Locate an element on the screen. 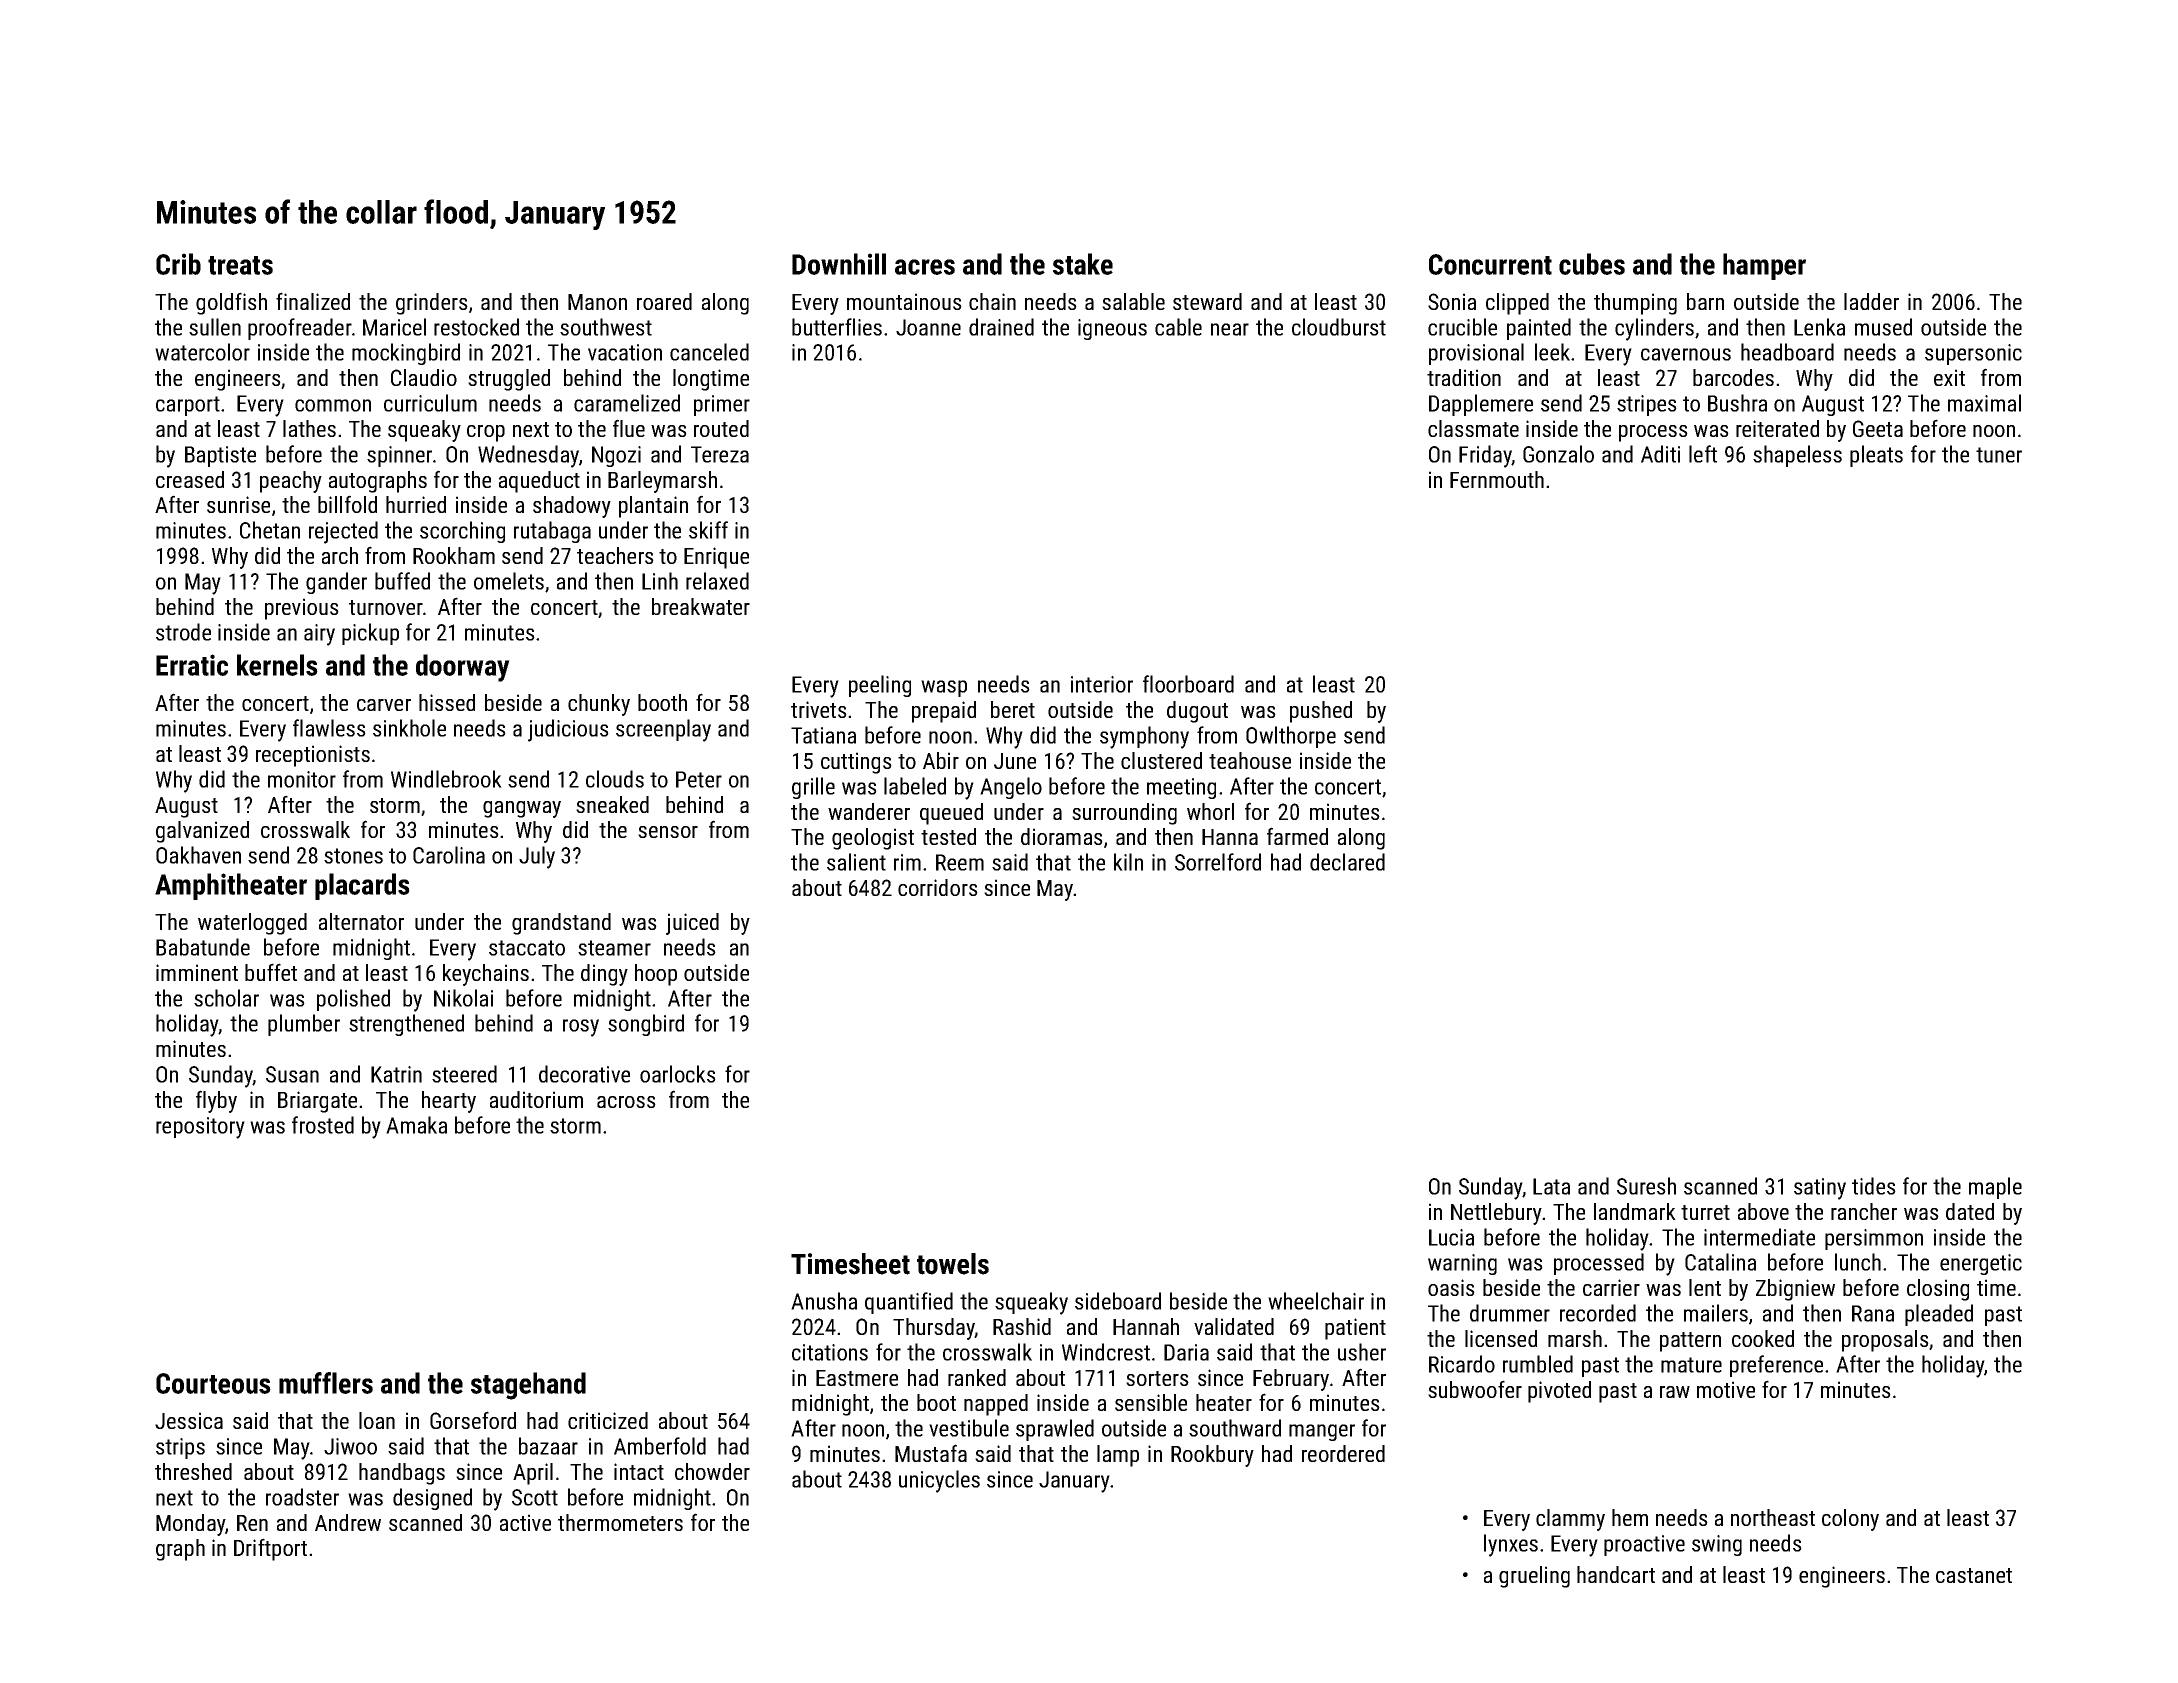 The image size is (2178, 1683). declared is located at coordinates (1347, 862).
